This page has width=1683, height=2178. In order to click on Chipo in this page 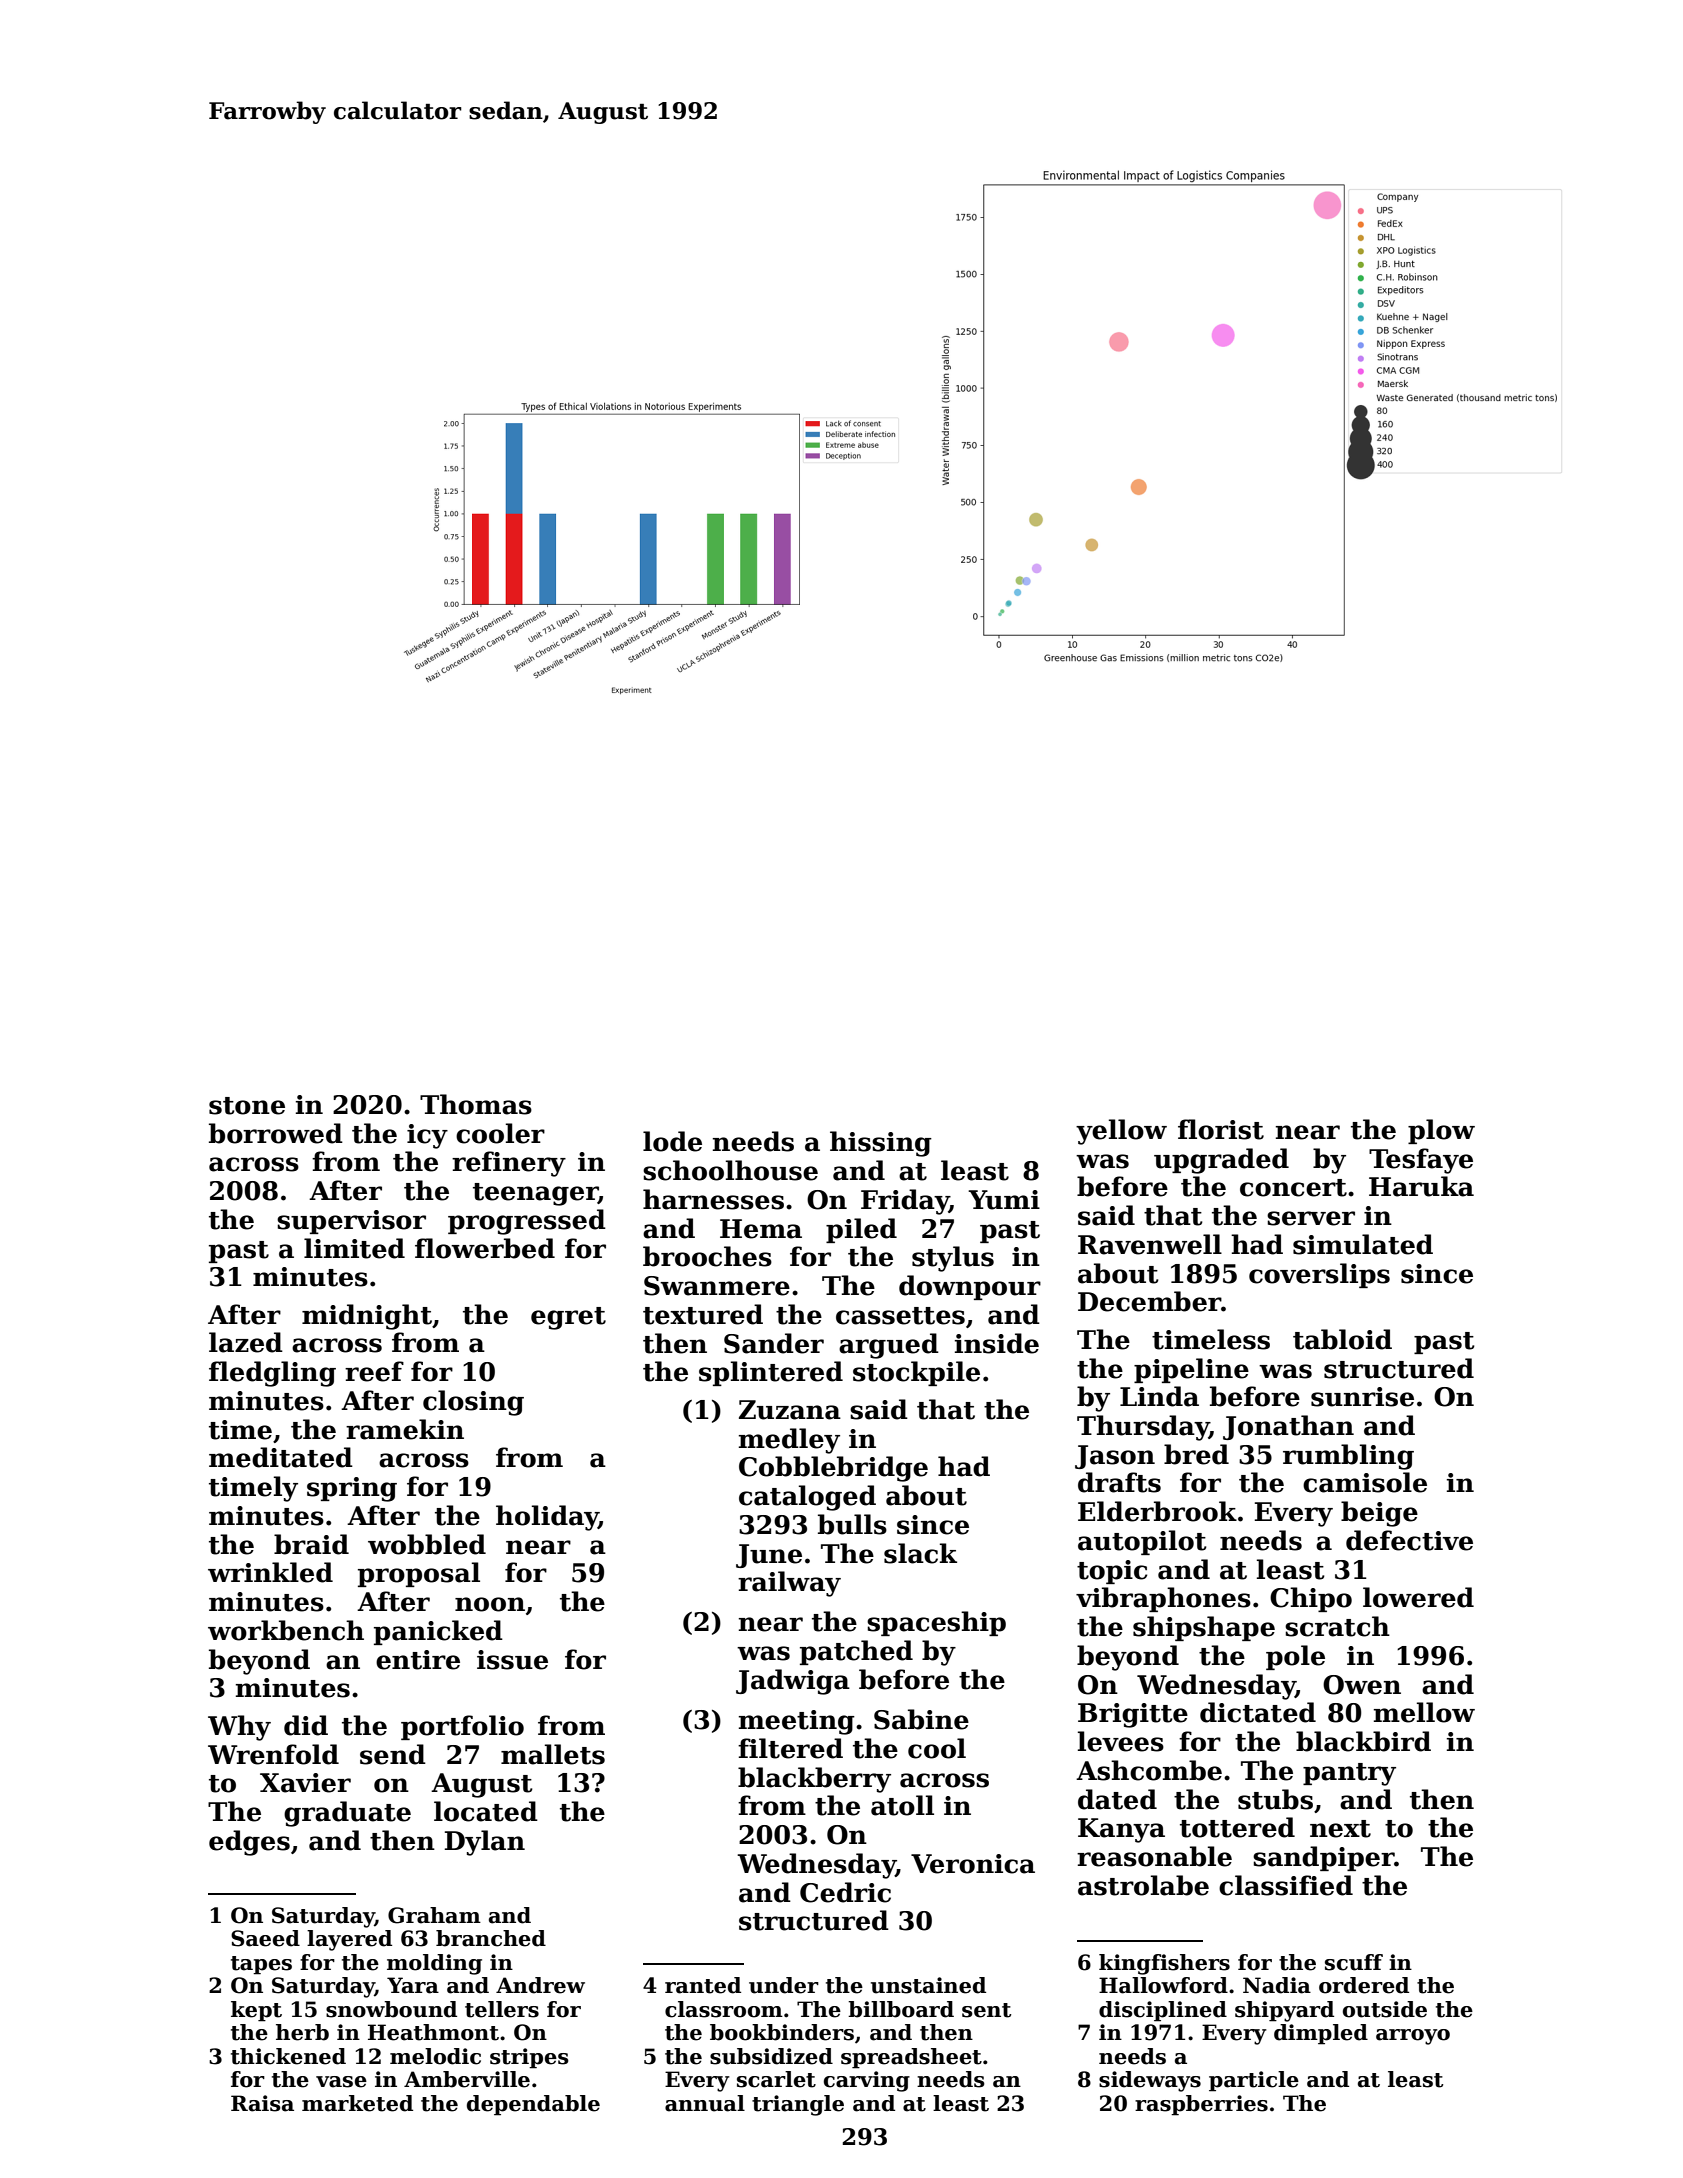, I will do `click(1311, 1599)`.
